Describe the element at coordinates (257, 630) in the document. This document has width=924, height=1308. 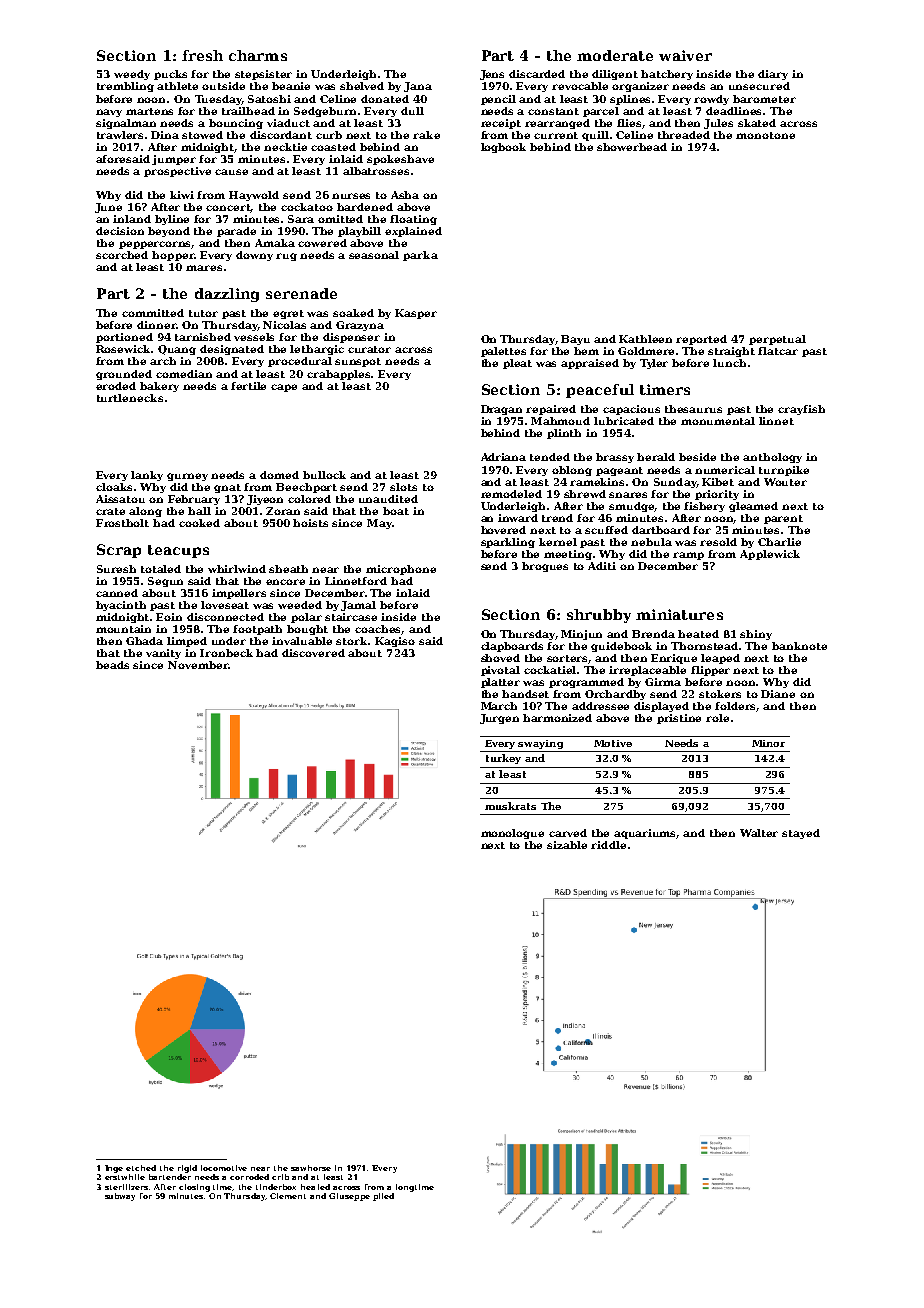
I see `footpath` at that location.
